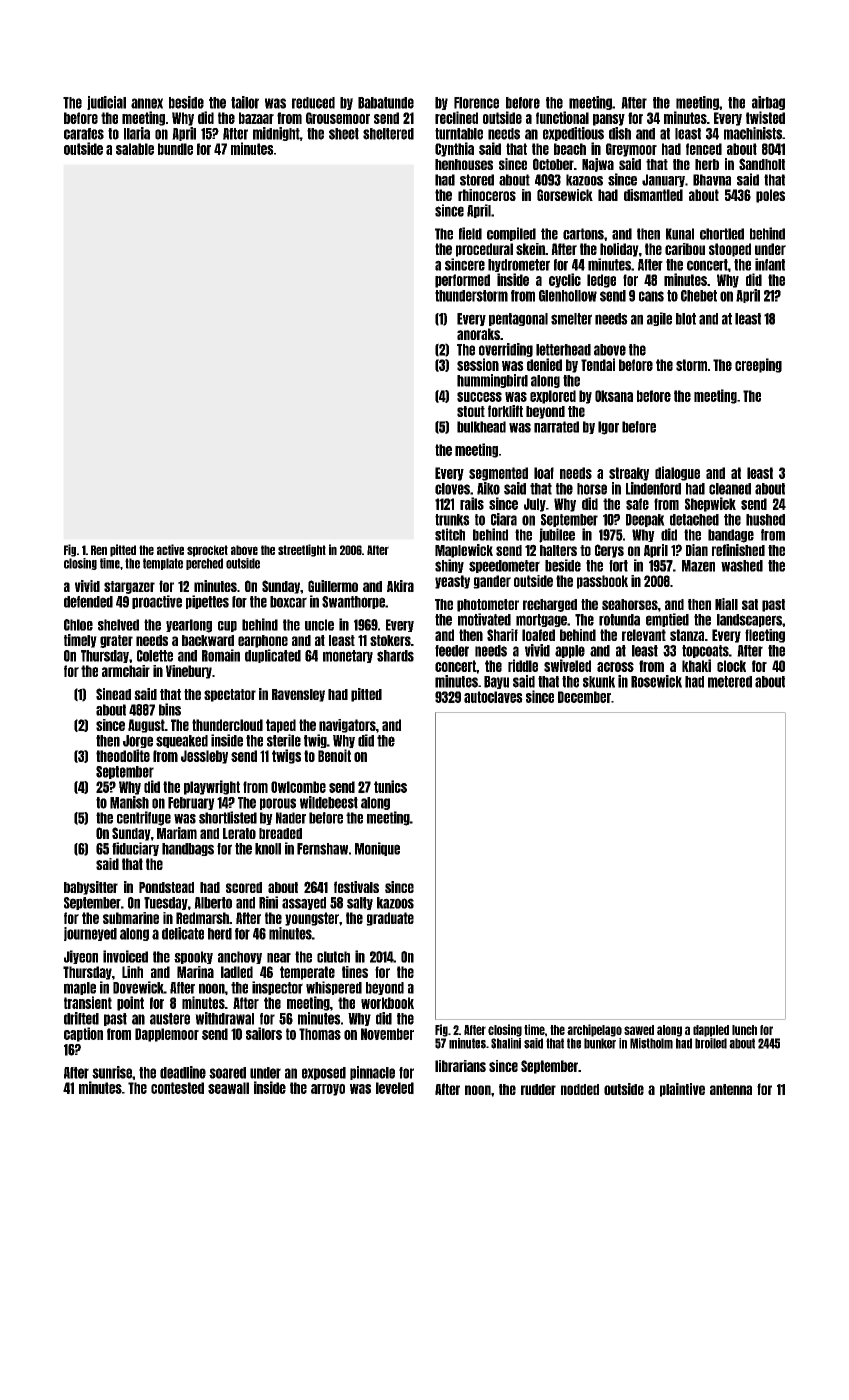 The height and width of the screenshot is (1400, 849). I want to click on sheet, so click(344, 134).
